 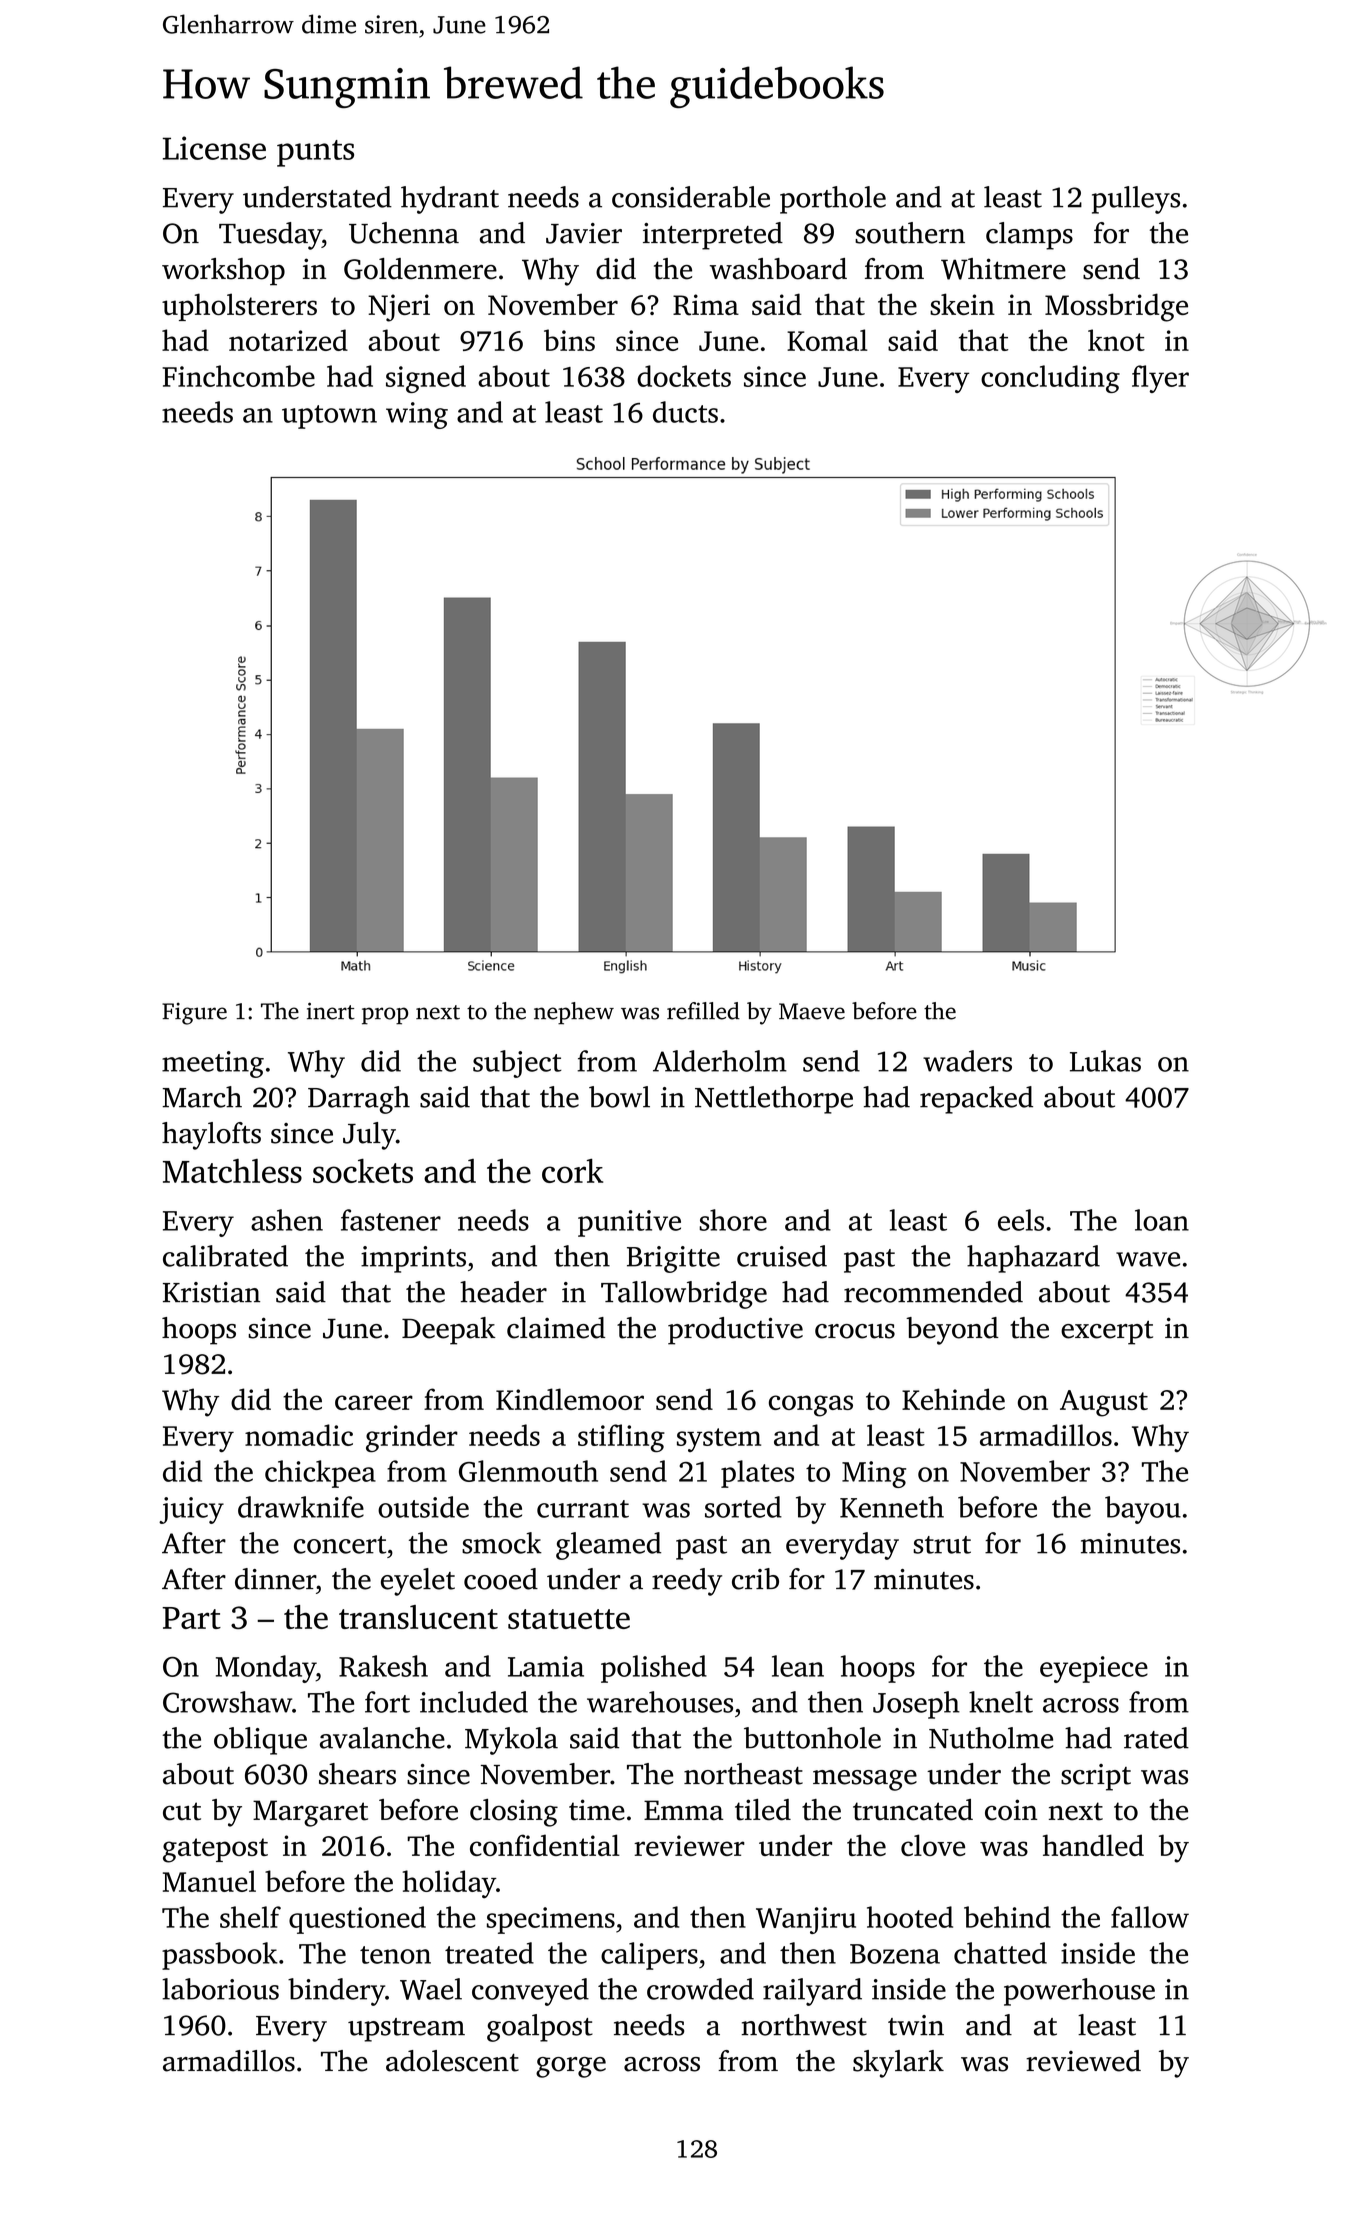 What do you see at coordinates (1136, 200) in the image?
I see `pulleys` at bounding box center [1136, 200].
